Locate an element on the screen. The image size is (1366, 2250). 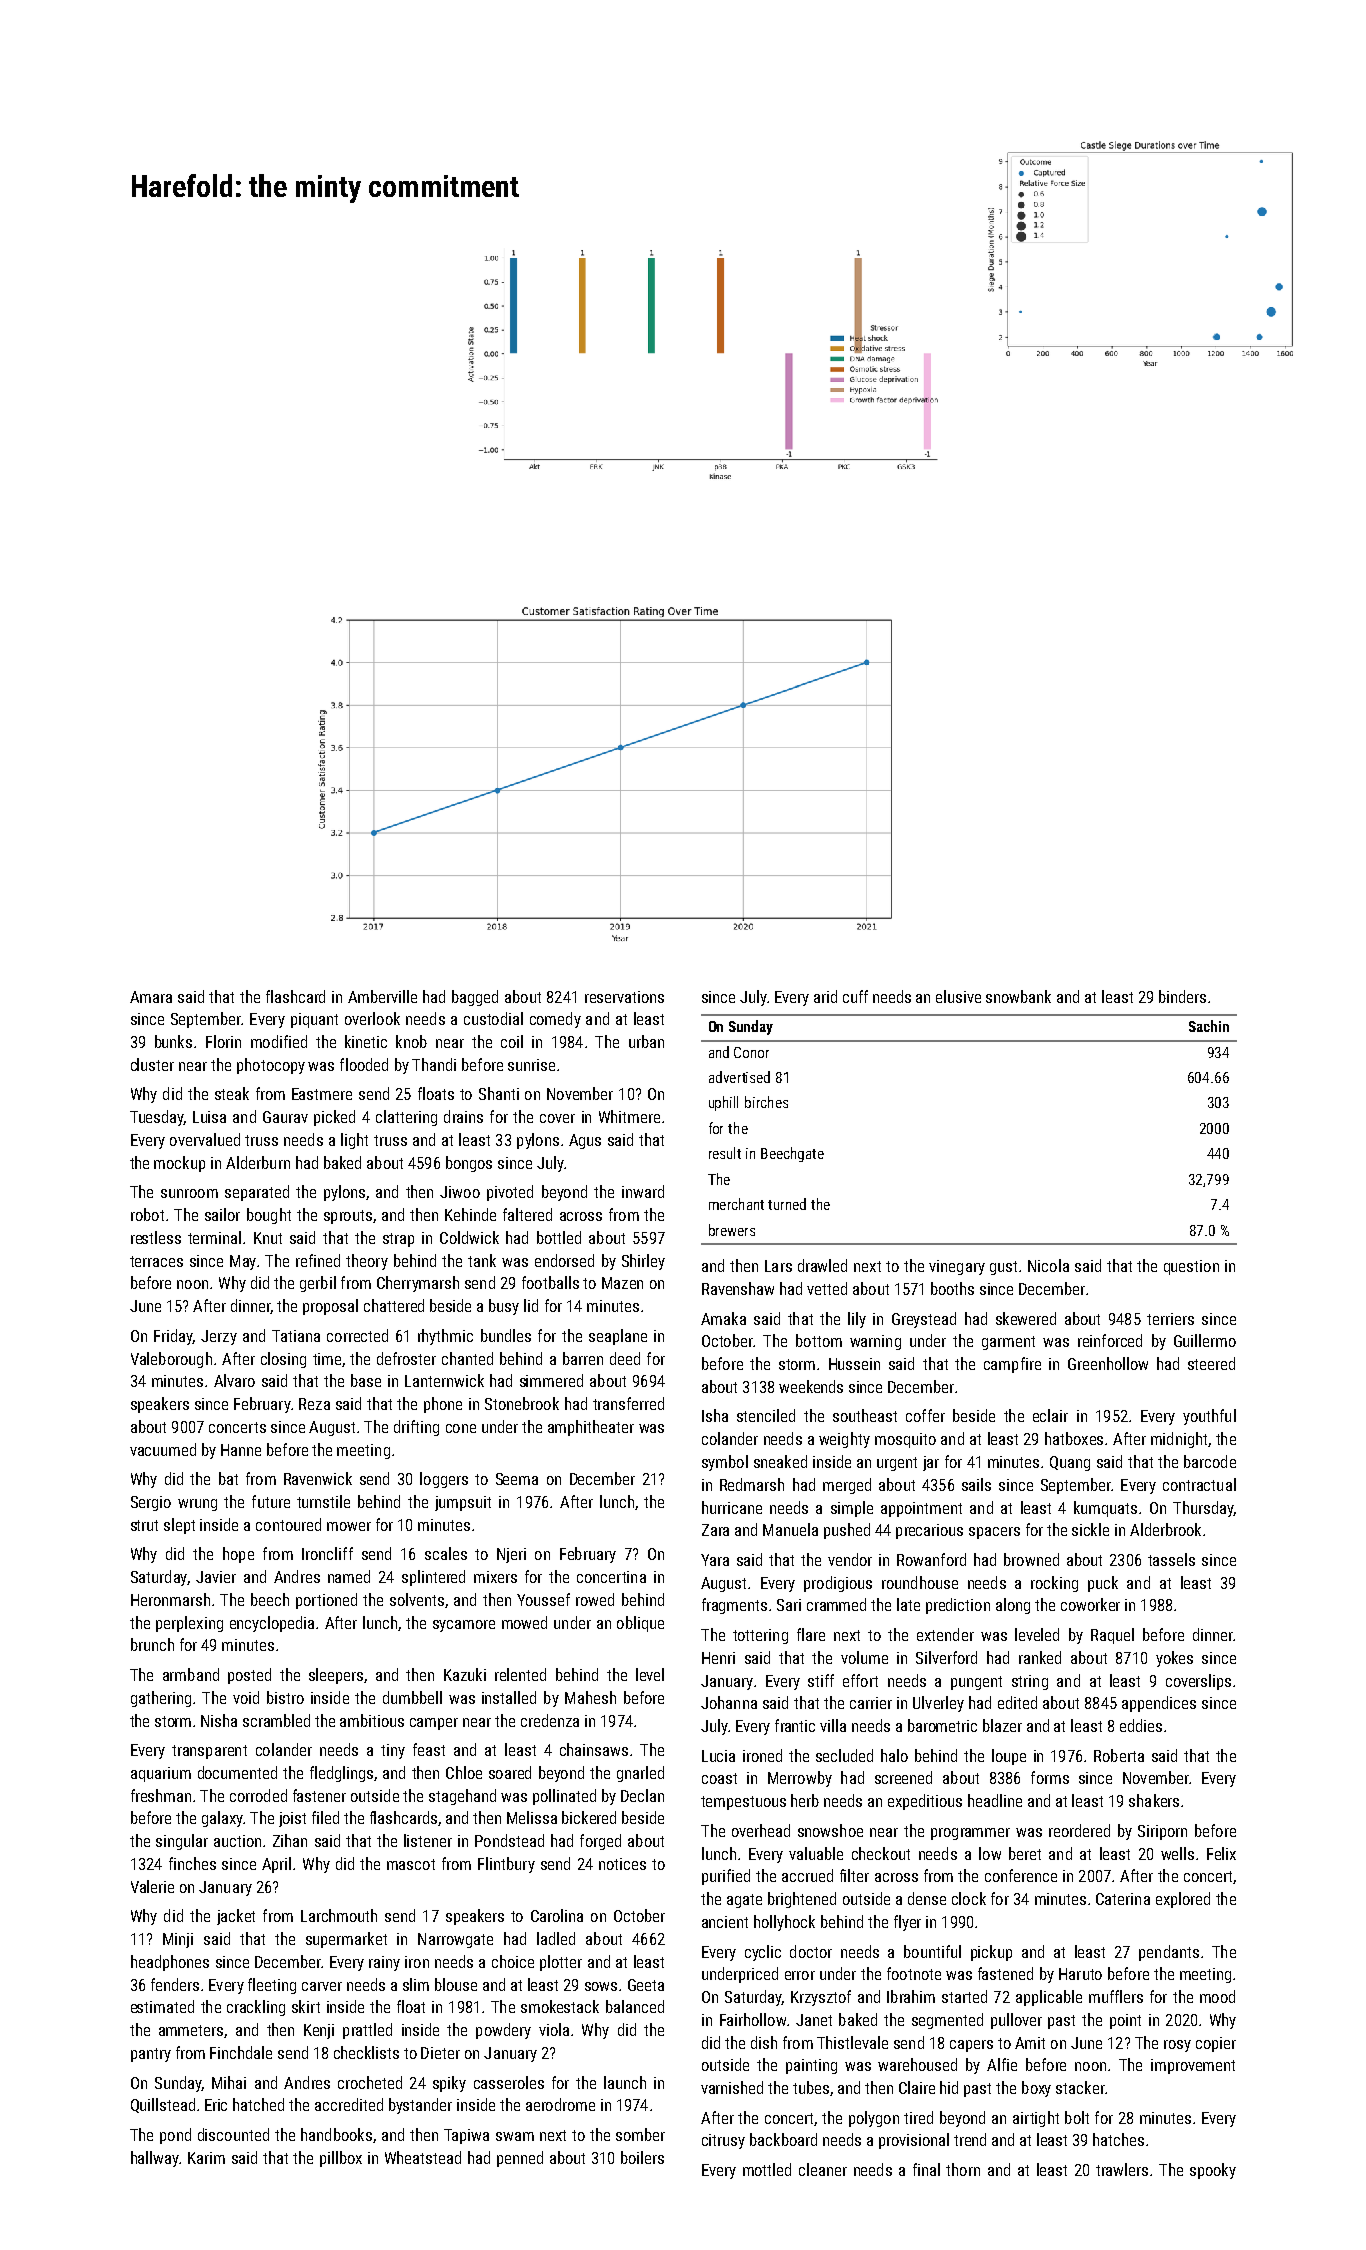
midnight is located at coordinates (1179, 1440).
